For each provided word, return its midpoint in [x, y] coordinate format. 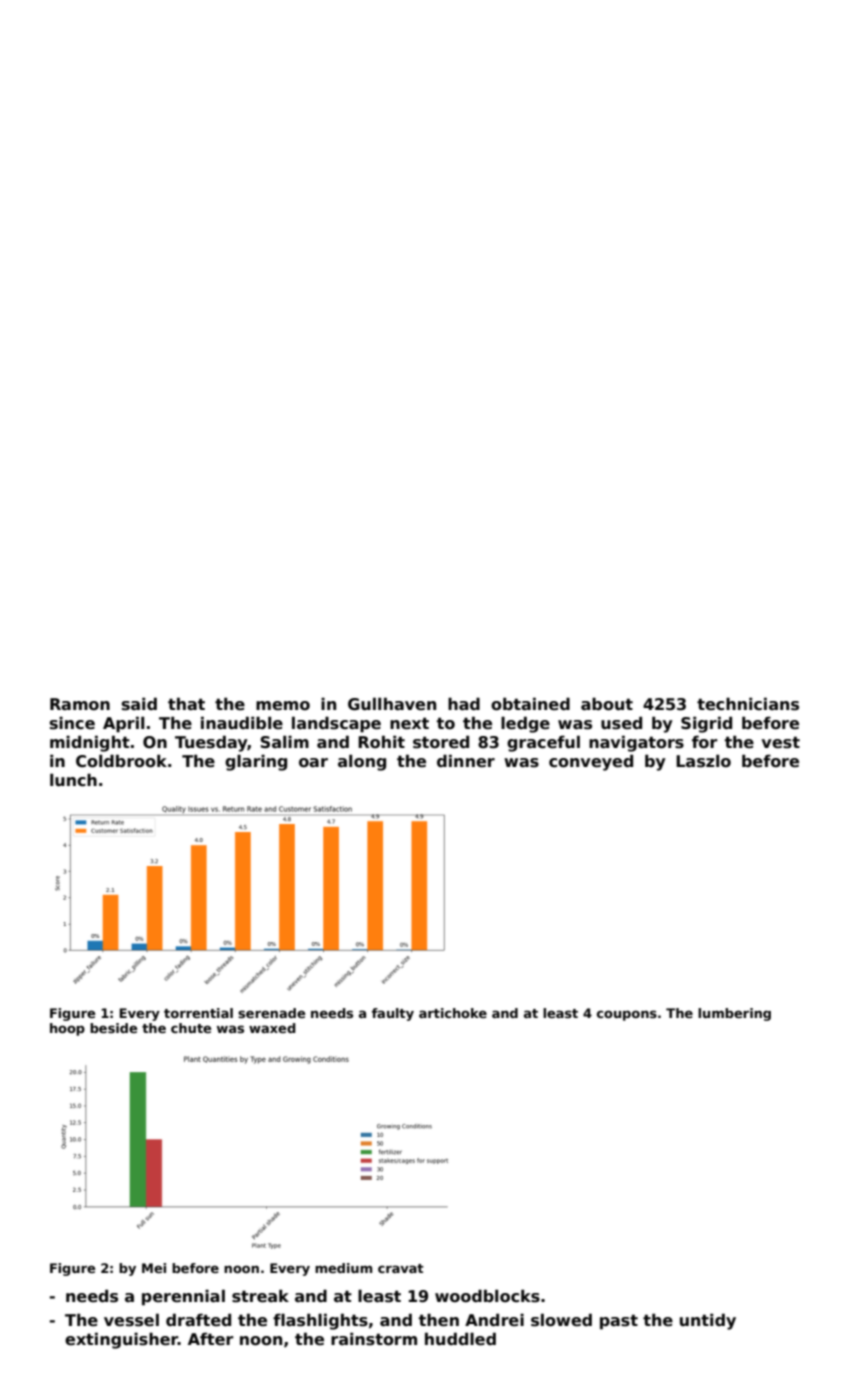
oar [313, 763]
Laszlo [703, 761]
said [139, 704]
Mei [154, 1268]
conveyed [591, 762]
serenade [271, 1013]
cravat [401, 1268]
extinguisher [121, 1340]
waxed [272, 1028]
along [362, 762]
